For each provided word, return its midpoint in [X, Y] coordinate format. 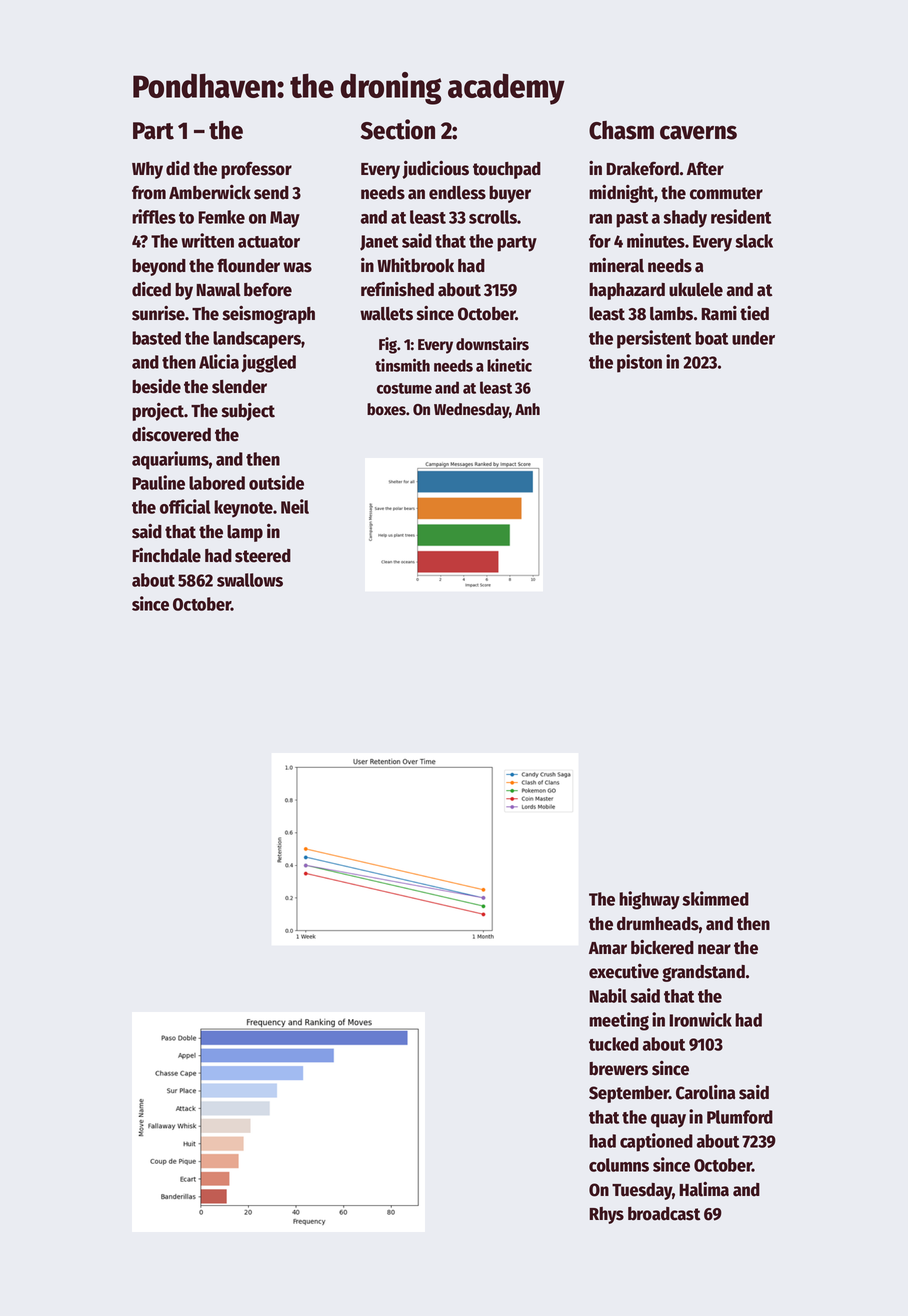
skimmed [715, 898]
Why [147, 170]
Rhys [606, 1215]
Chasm [621, 130]
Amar [608, 948]
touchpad [507, 170]
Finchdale [166, 555]
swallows [250, 580]
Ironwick [700, 1019]
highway [649, 900]
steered [263, 556]
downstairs [492, 344]
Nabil [608, 995]
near [714, 949]
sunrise [158, 313]
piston [639, 363]
